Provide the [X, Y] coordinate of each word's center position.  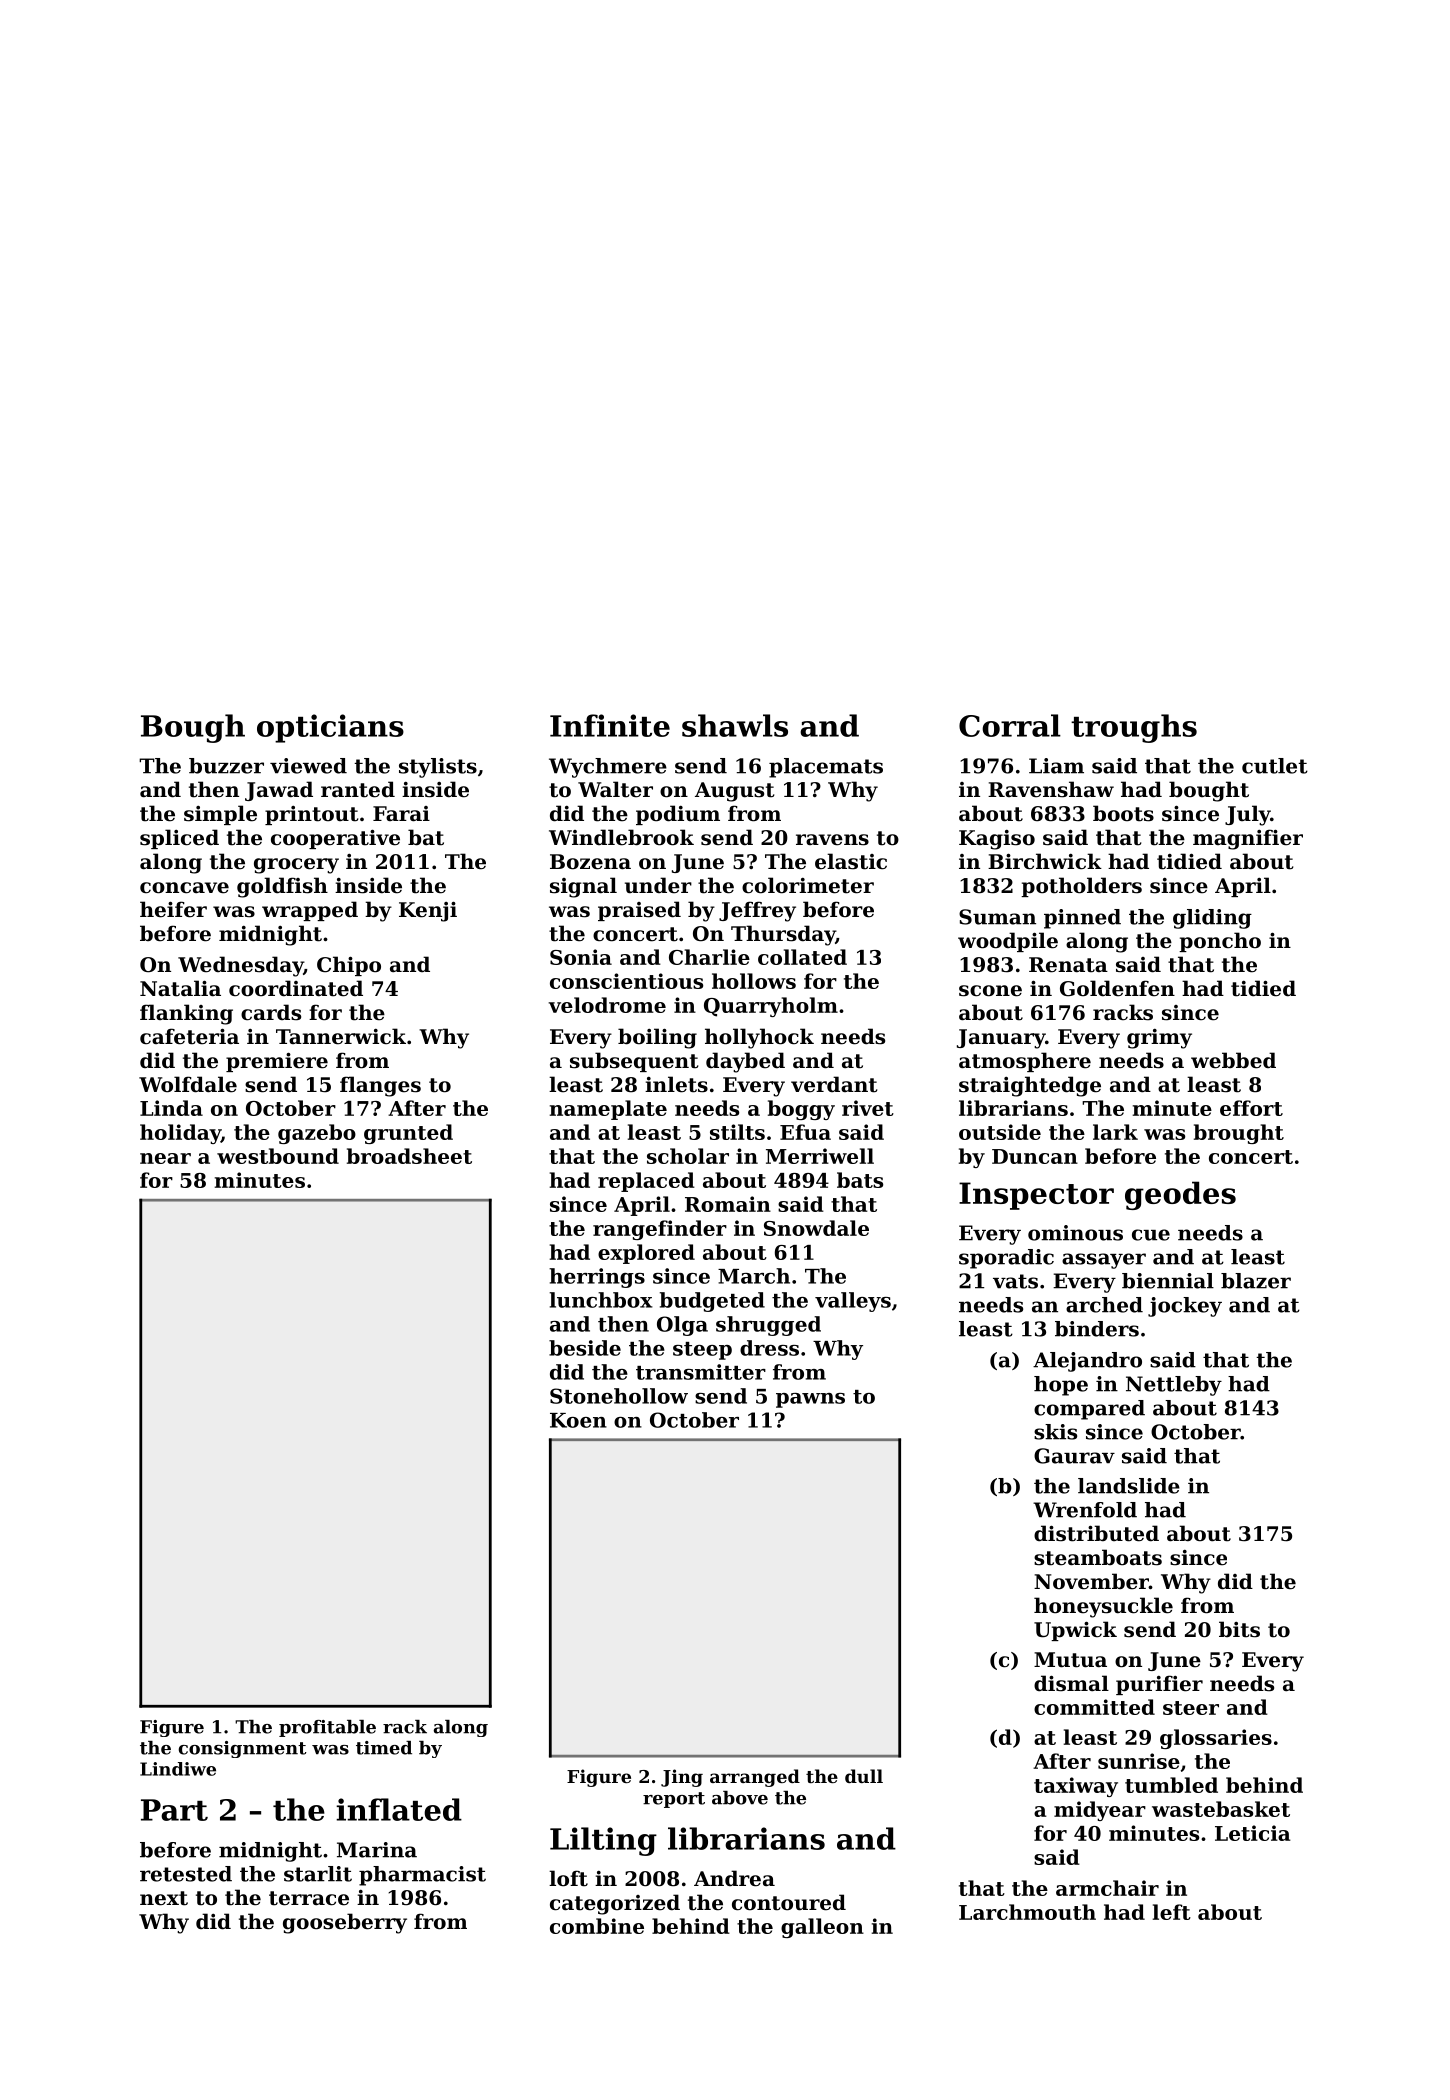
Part [174, 1810]
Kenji [428, 912]
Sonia [581, 957]
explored [646, 1254]
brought [1239, 1134]
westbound [278, 1156]
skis [1055, 1432]
